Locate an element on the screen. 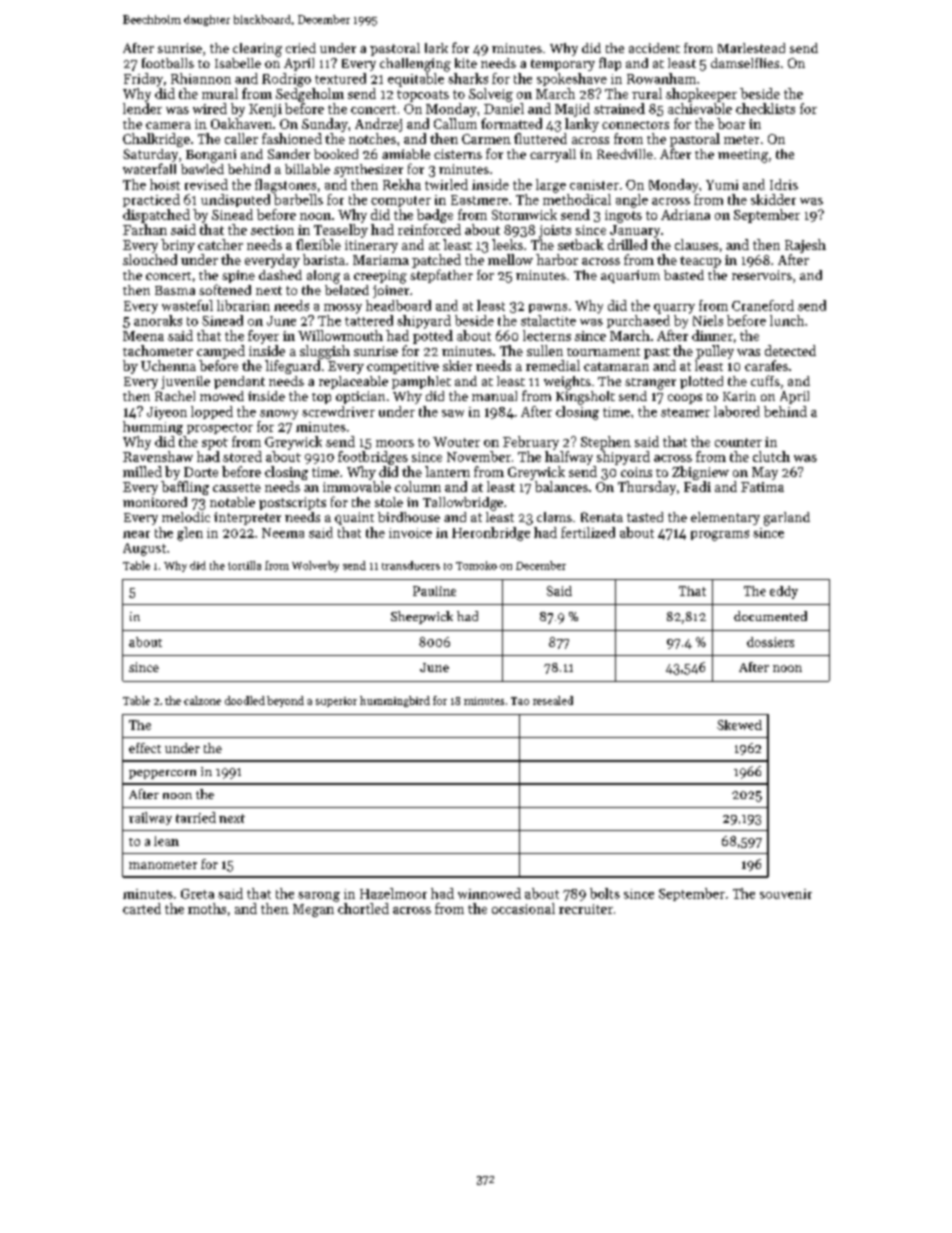  Carmen is located at coordinates (486, 139).
